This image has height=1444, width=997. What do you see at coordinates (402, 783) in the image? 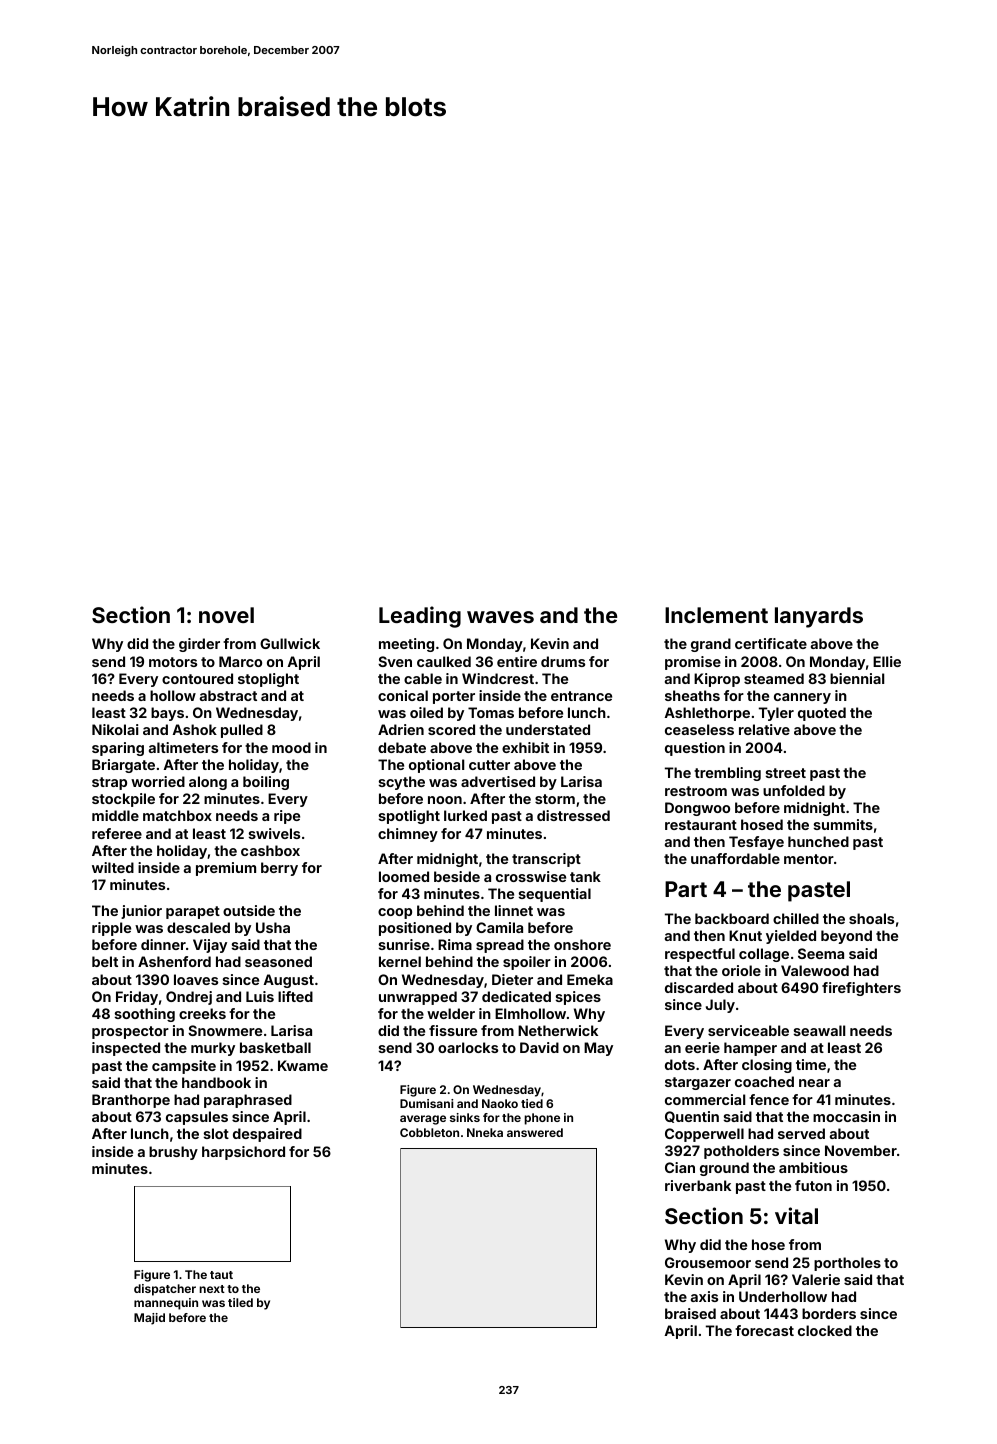
I see `scythe` at bounding box center [402, 783].
